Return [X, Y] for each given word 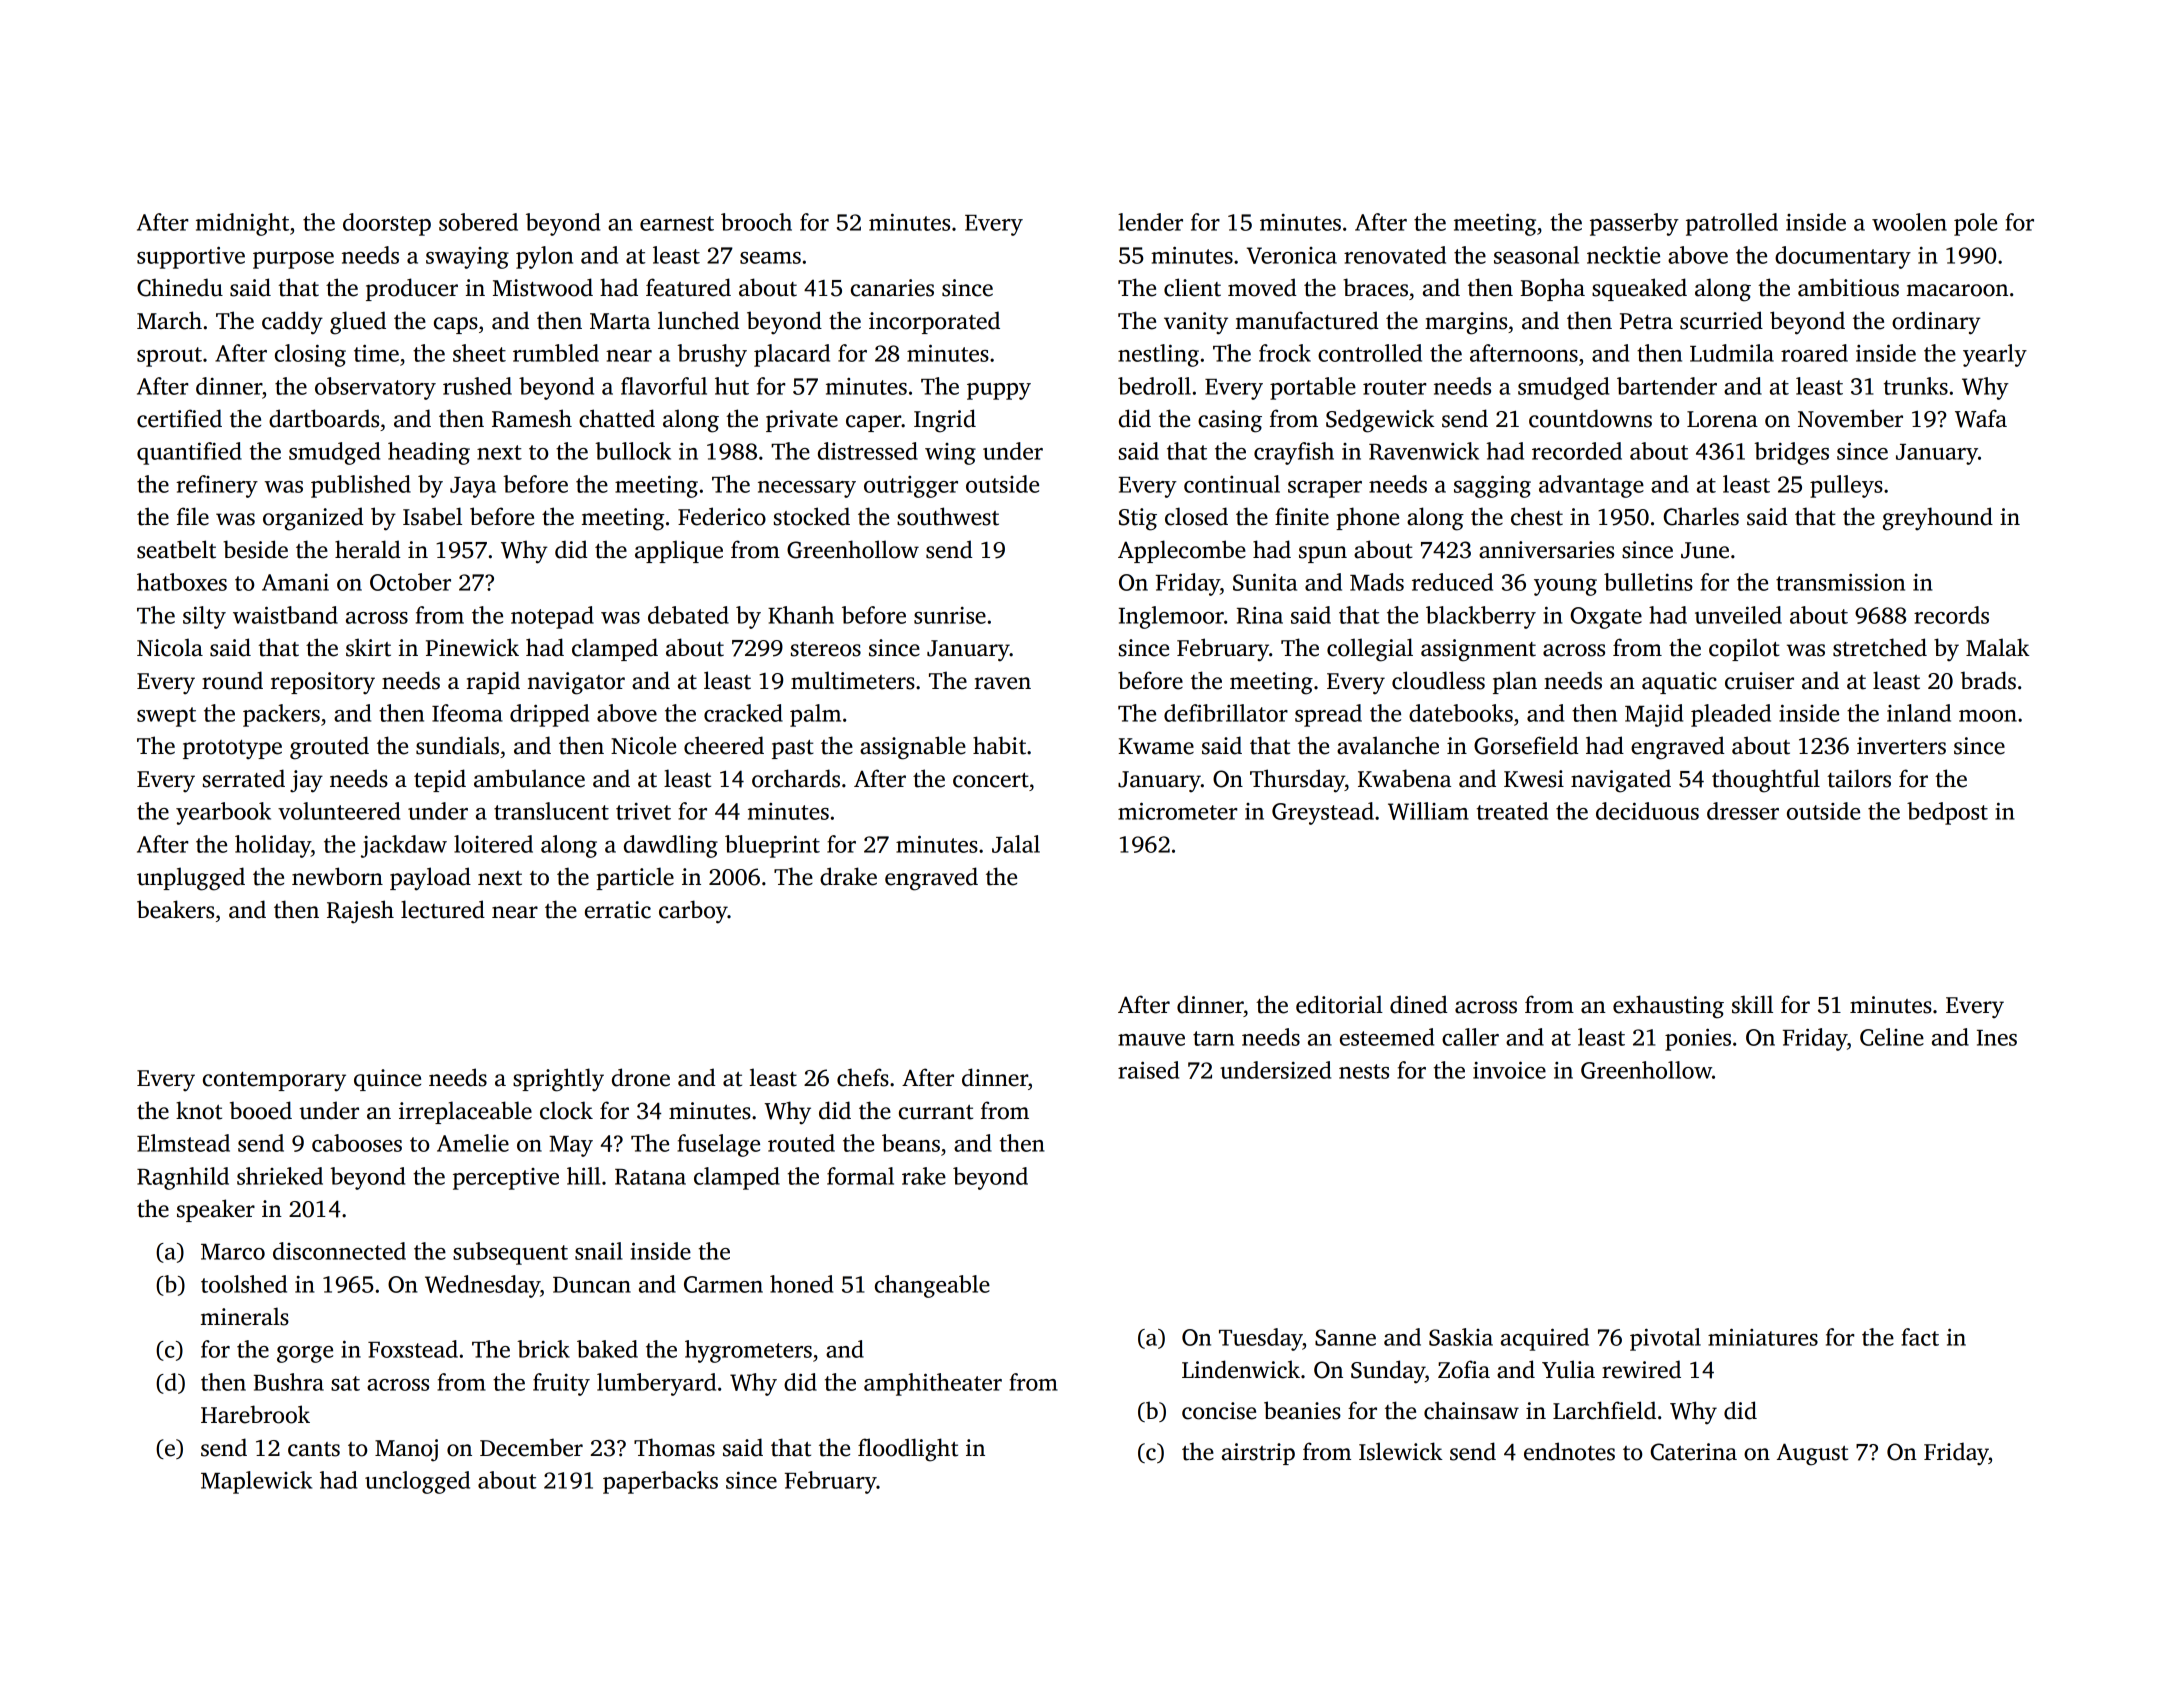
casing [1230, 421]
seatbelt [176, 549]
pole [1975, 224]
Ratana [650, 1177]
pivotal [1665, 1339]
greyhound [1938, 519]
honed [801, 1284]
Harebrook [255, 1414]
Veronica [1292, 255]
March [169, 320]
